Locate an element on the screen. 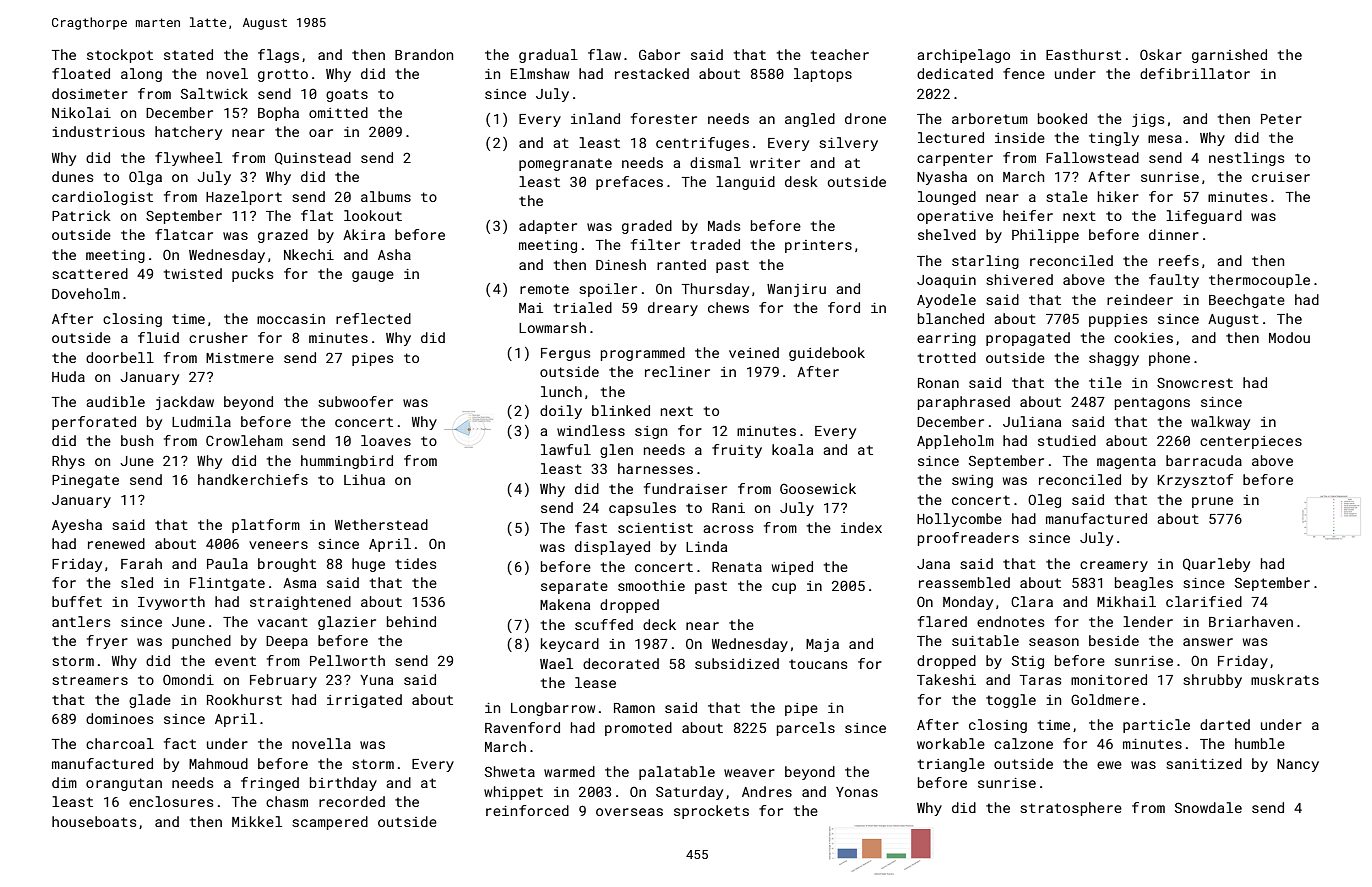 Image resolution: width=1372 pixels, height=887 pixels. orangutan is located at coordinates (124, 784).
